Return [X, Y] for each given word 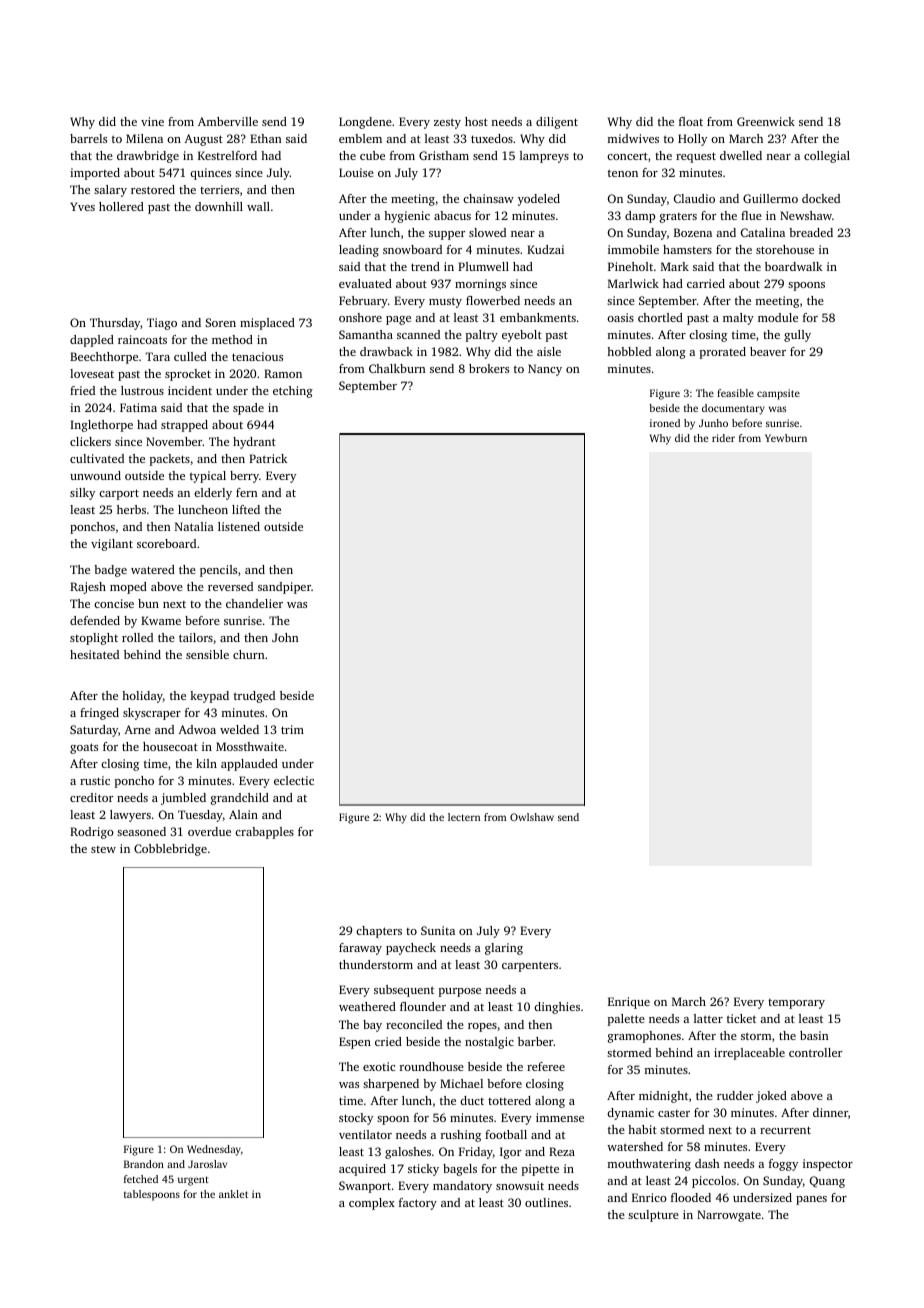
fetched [141, 1179]
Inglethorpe [101, 426]
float [691, 121]
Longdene [365, 123]
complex [372, 1204]
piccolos [714, 1182]
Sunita [438, 930]
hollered [121, 206]
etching [293, 392]
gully [797, 336]
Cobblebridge [170, 850]
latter [708, 1018]
